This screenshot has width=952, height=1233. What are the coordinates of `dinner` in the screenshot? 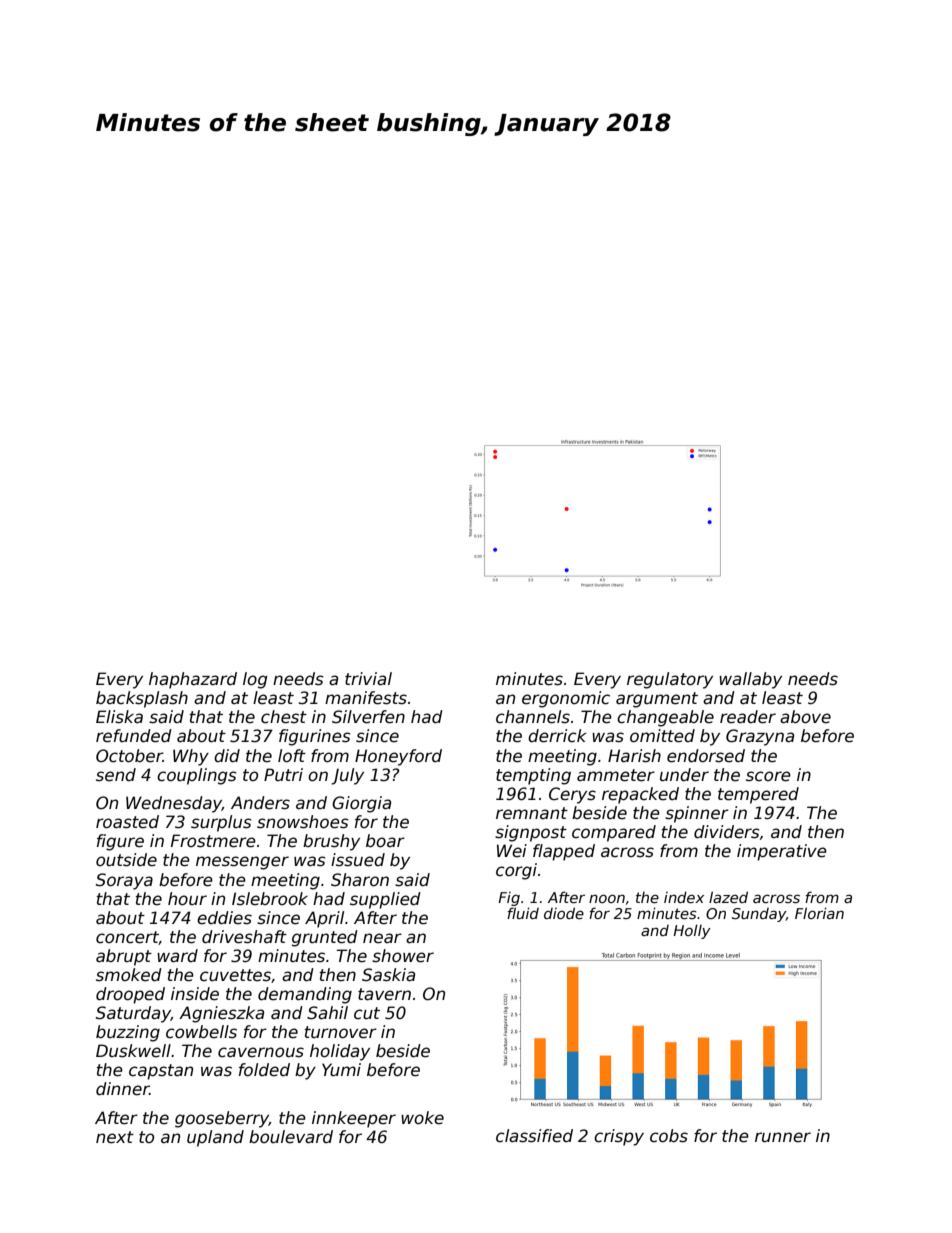 It's located at (122, 1089).
